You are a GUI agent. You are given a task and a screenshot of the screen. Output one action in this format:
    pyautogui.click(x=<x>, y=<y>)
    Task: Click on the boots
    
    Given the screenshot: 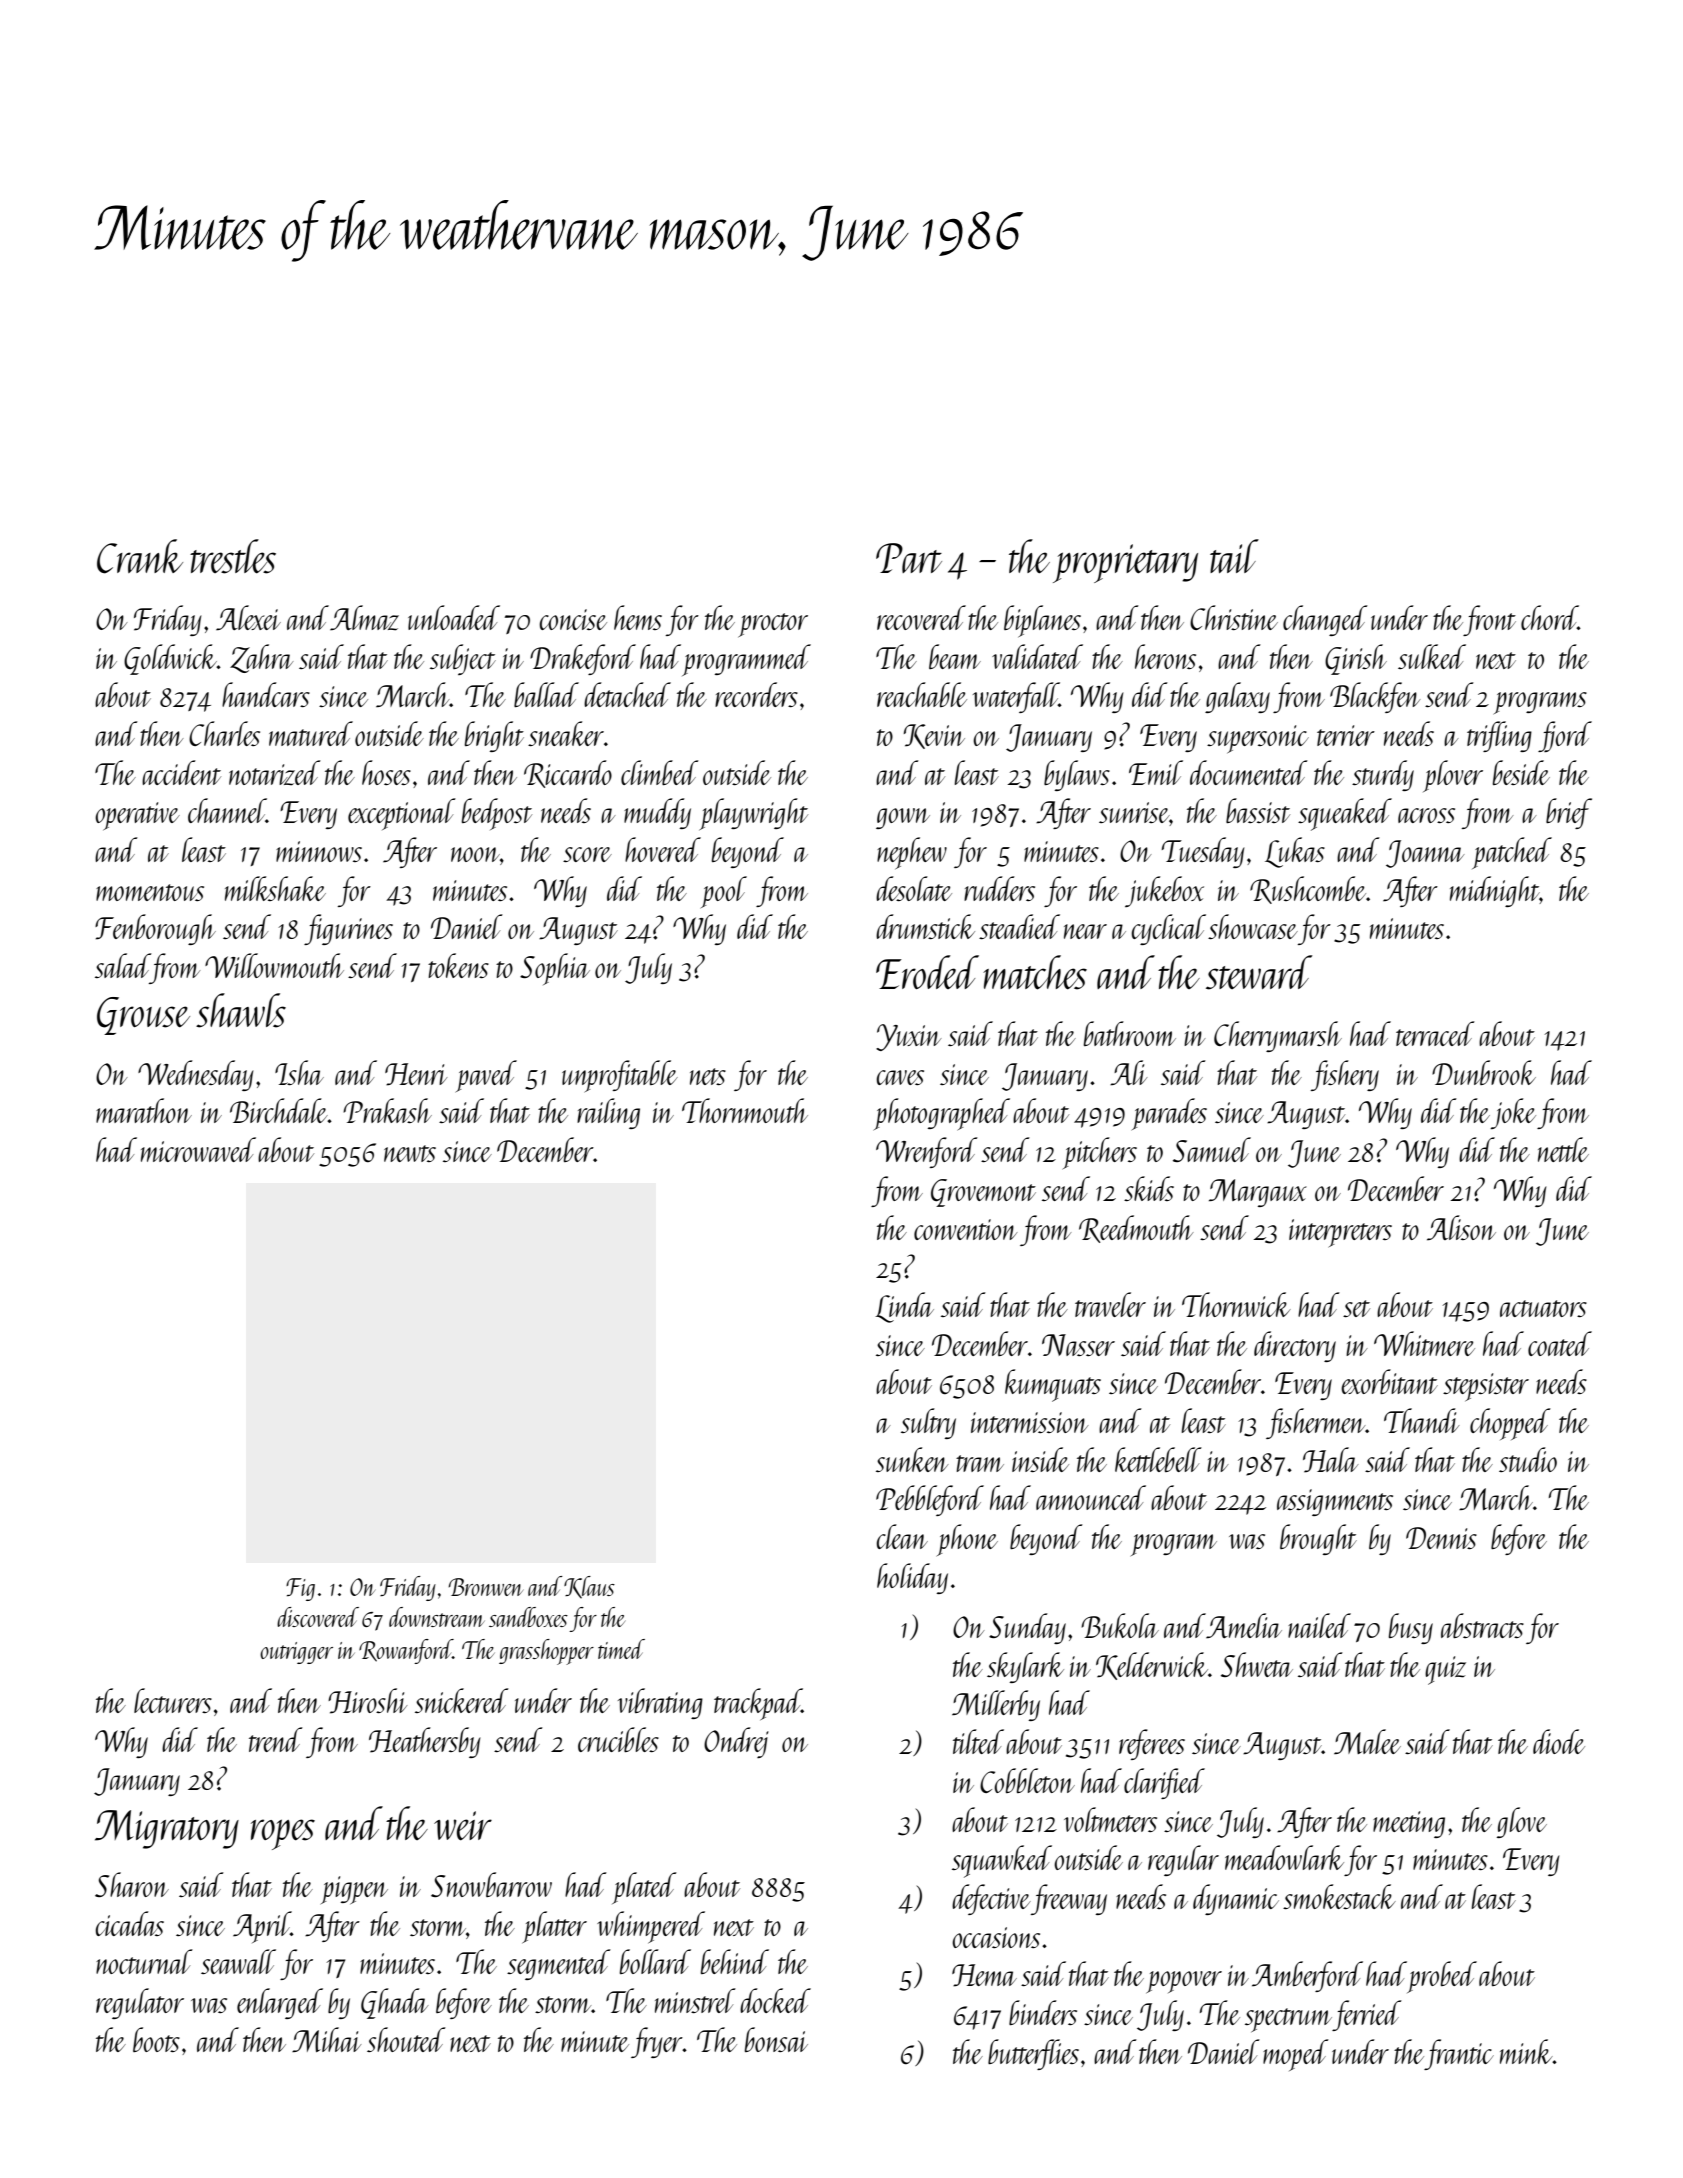 What is the action you would take?
    pyautogui.click(x=156, y=2039)
